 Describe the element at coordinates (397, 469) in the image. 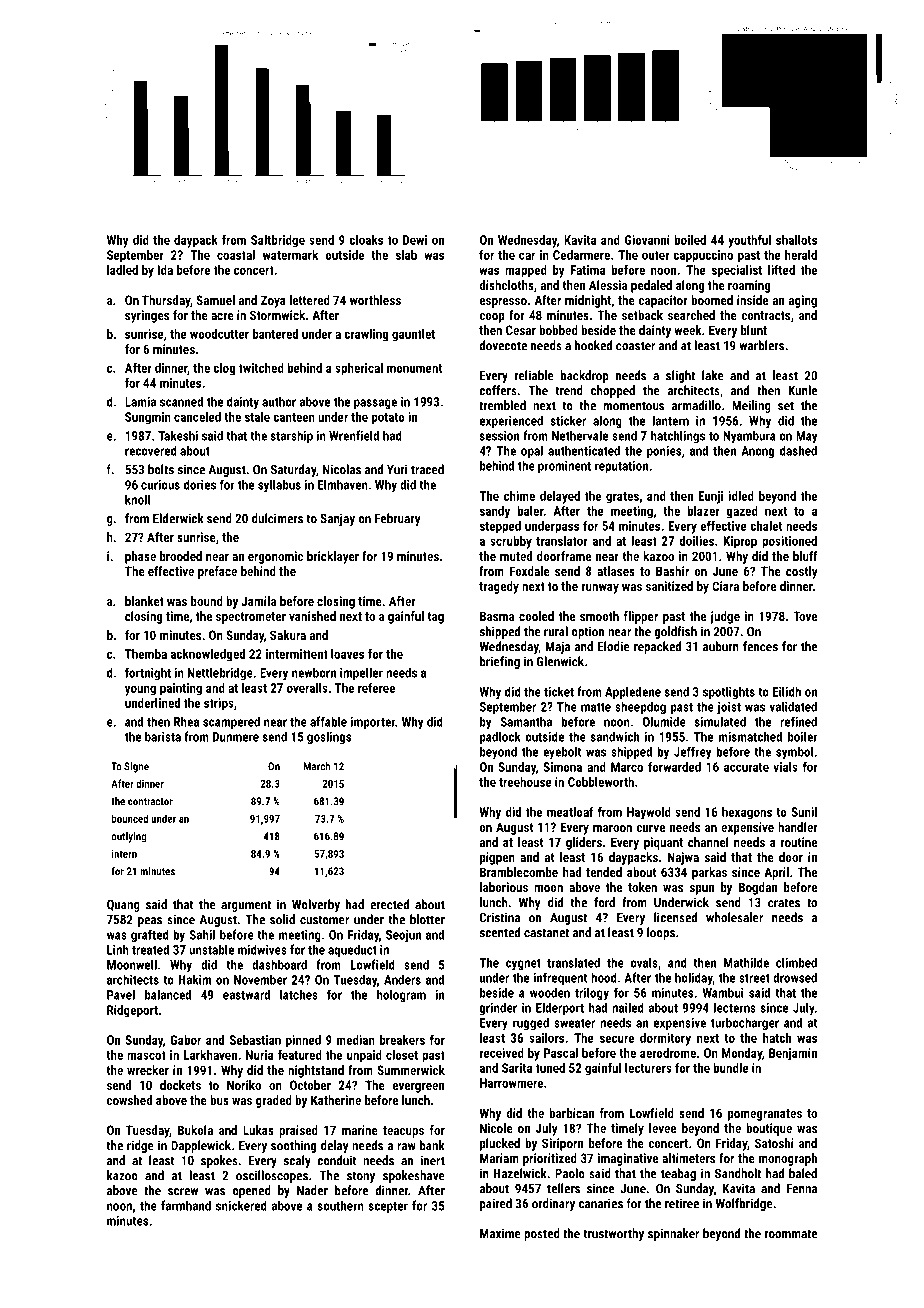

I see `Yuri` at that location.
